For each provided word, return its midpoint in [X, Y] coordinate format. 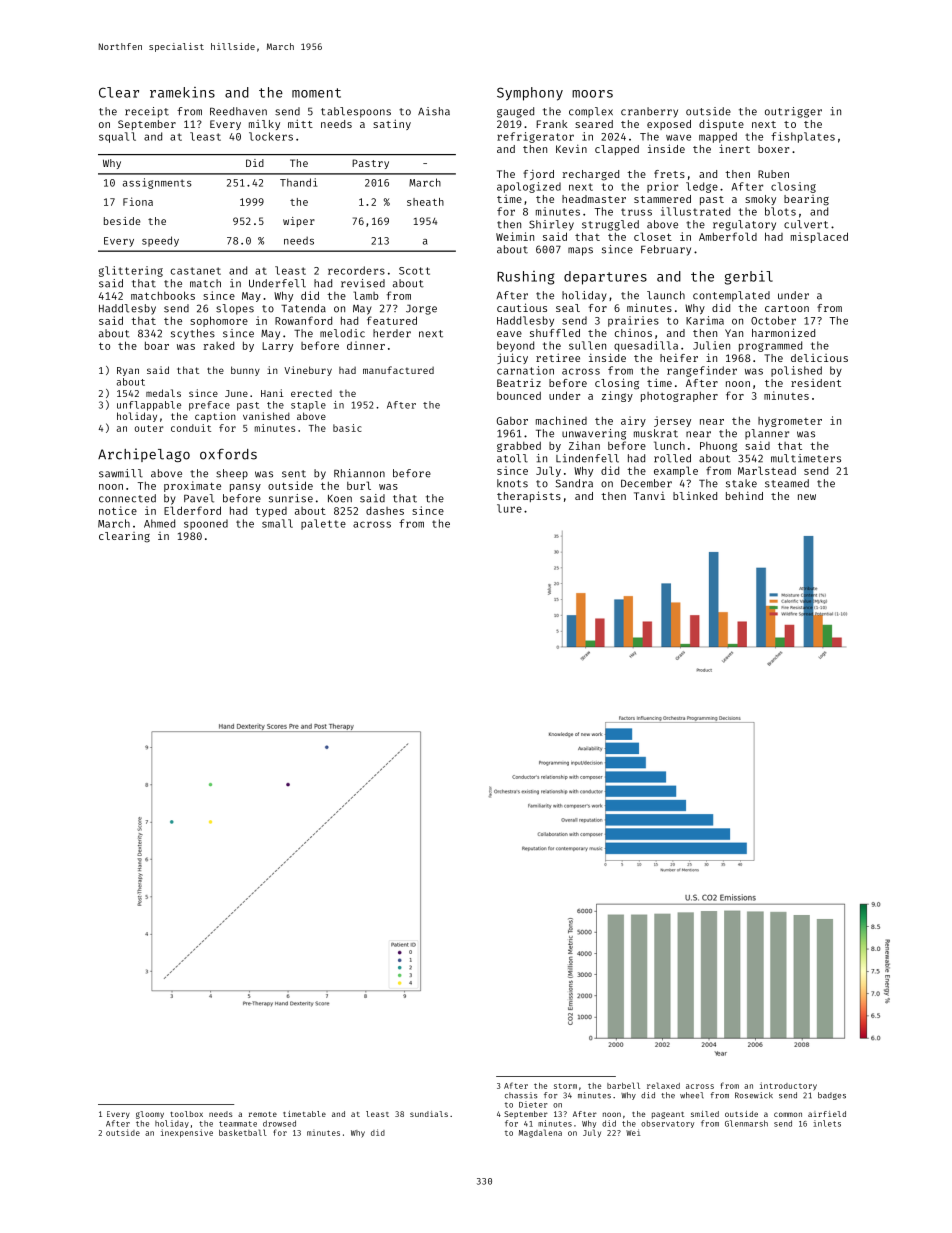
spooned [206, 524]
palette [323, 524]
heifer [679, 357]
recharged [590, 175]
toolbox [186, 1114]
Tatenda [303, 308]
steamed [787, 483]
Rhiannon [359, 473]
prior [662, 187]
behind [744, 495]
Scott [414, 271]
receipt [147, 112]
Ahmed [159, 523]
